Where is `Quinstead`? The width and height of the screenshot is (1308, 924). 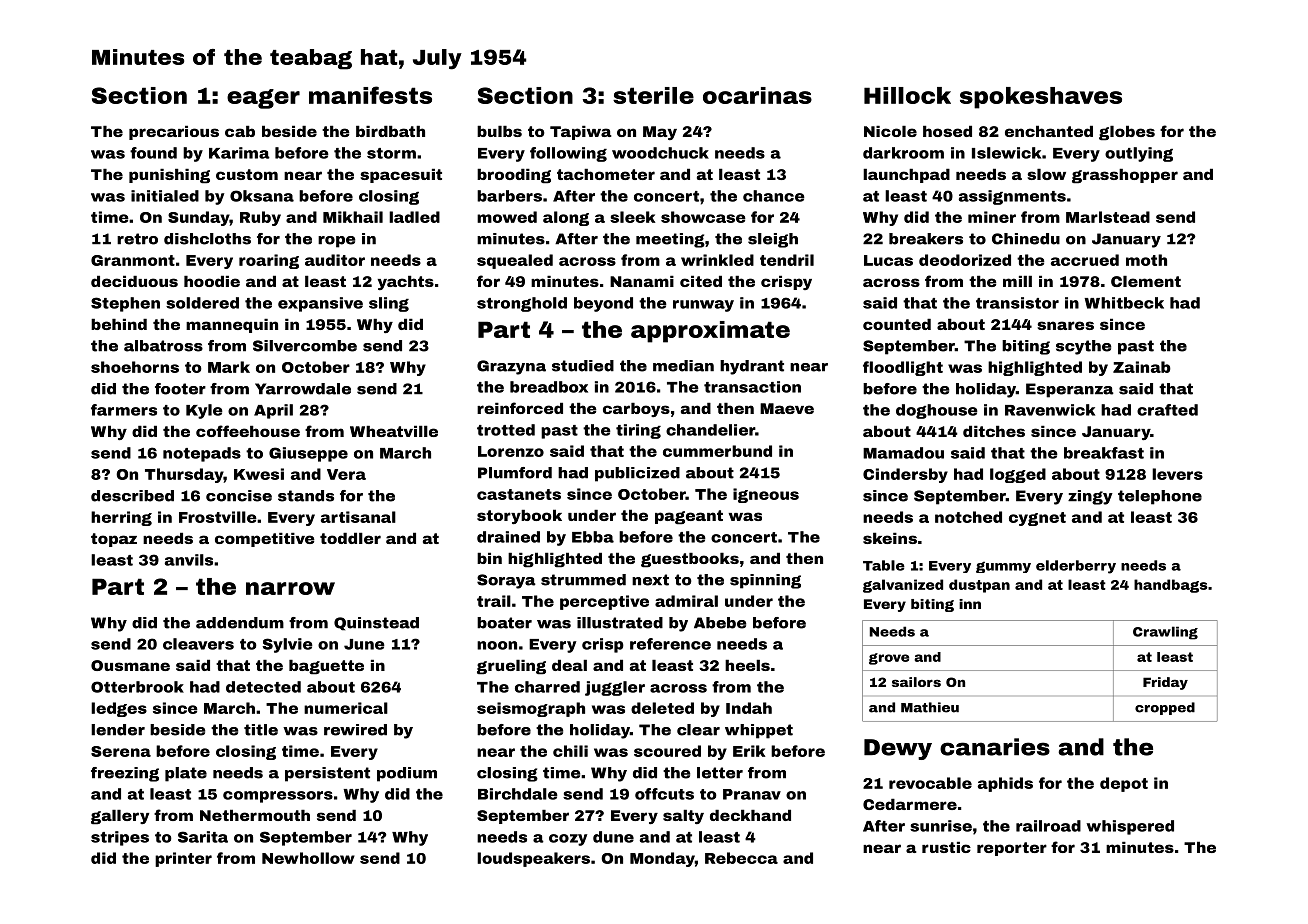 Quinstead is located at coordinates (376, 624).
